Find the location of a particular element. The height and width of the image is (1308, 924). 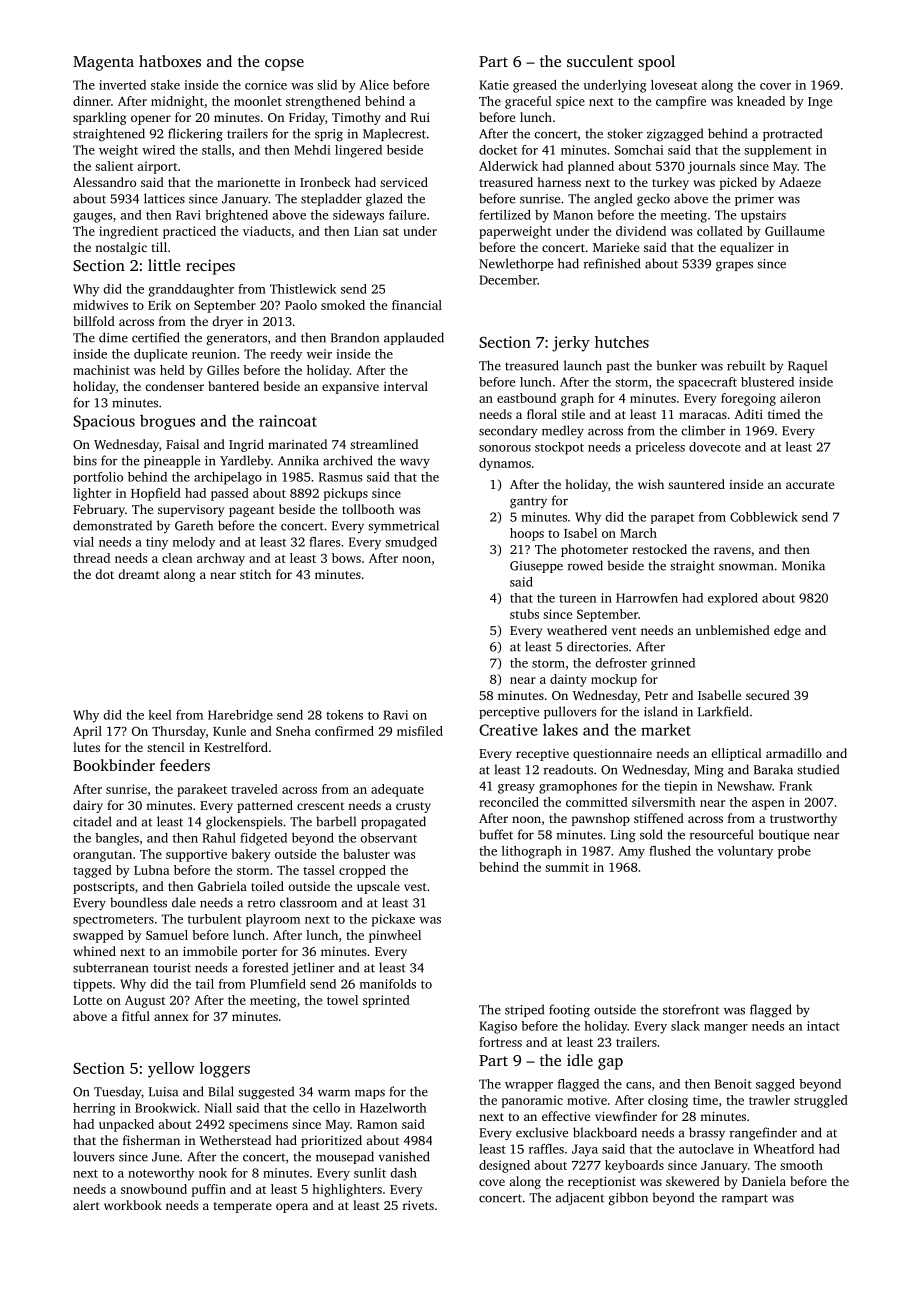

hatboxes is located at coordinates (170, 61).
